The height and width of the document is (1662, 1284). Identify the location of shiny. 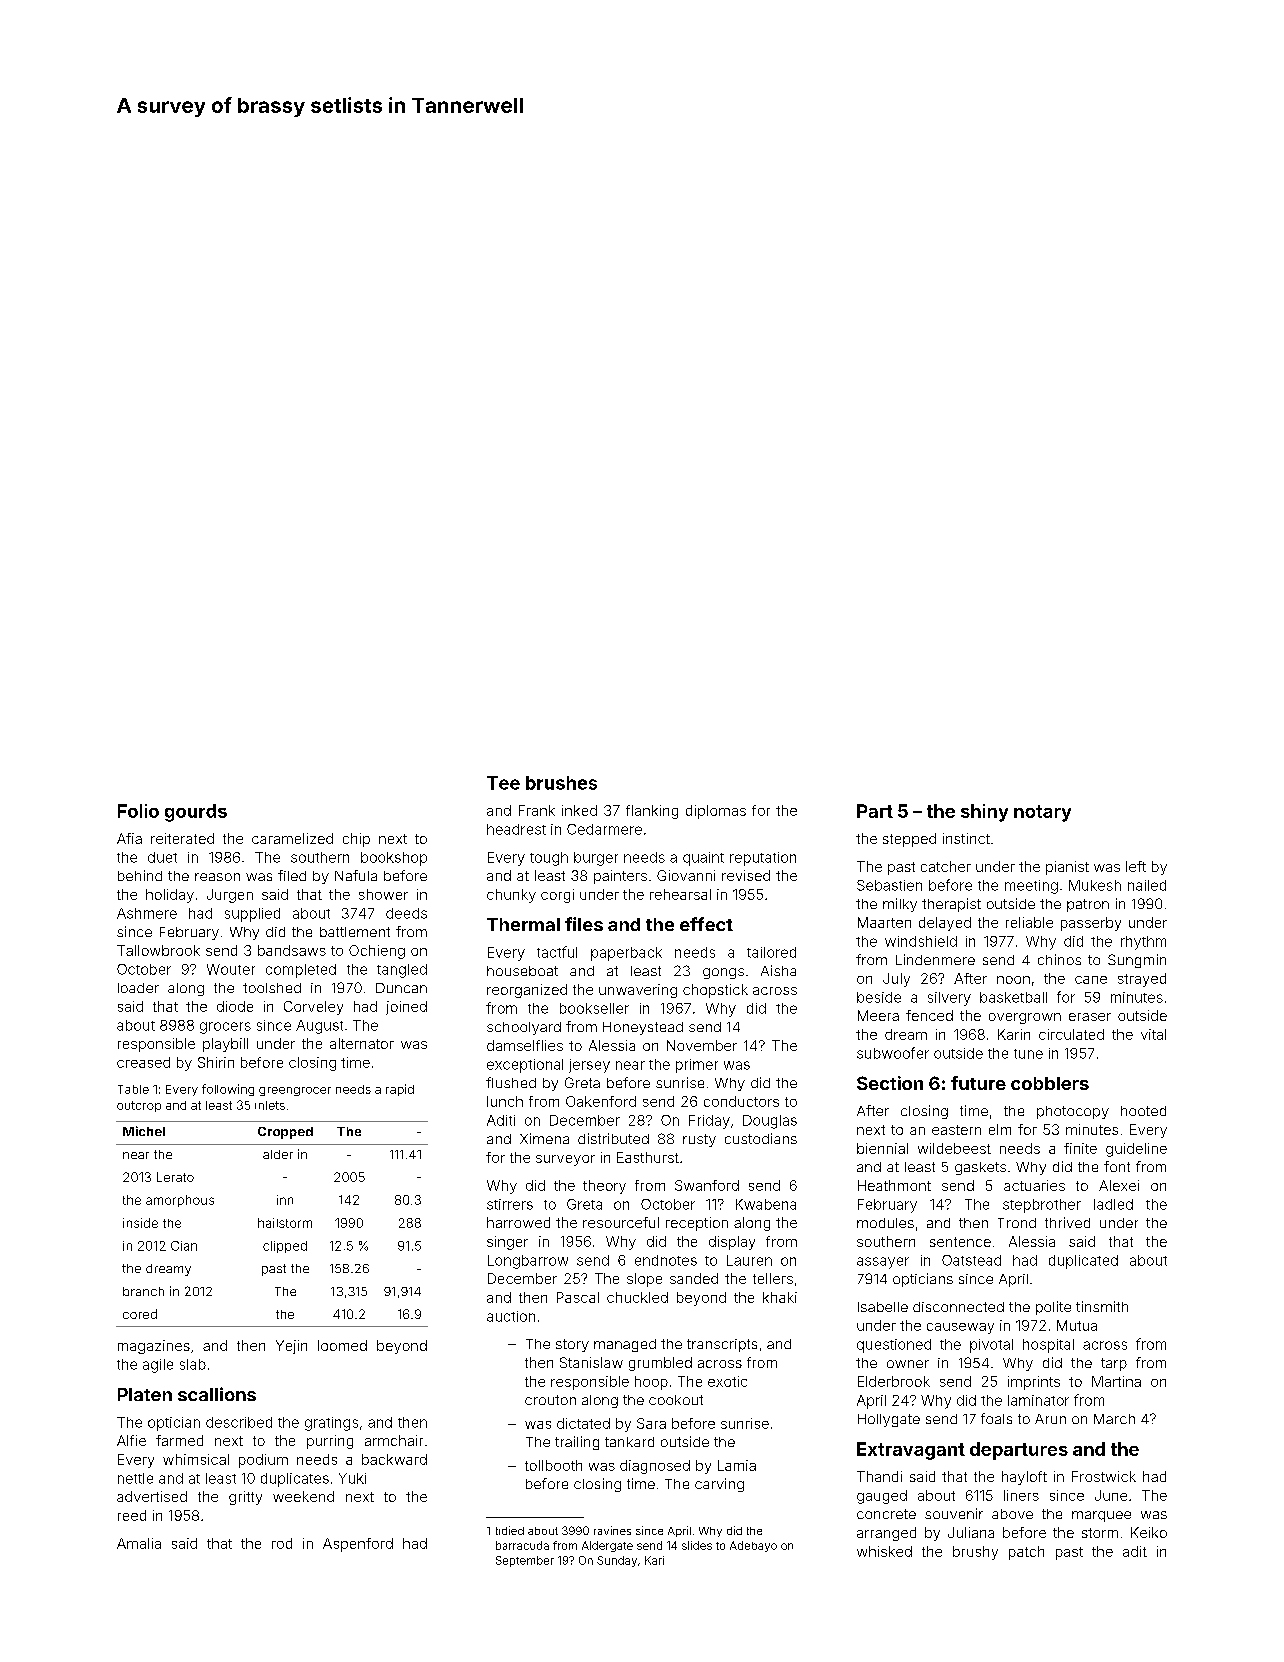
(984, 813).
